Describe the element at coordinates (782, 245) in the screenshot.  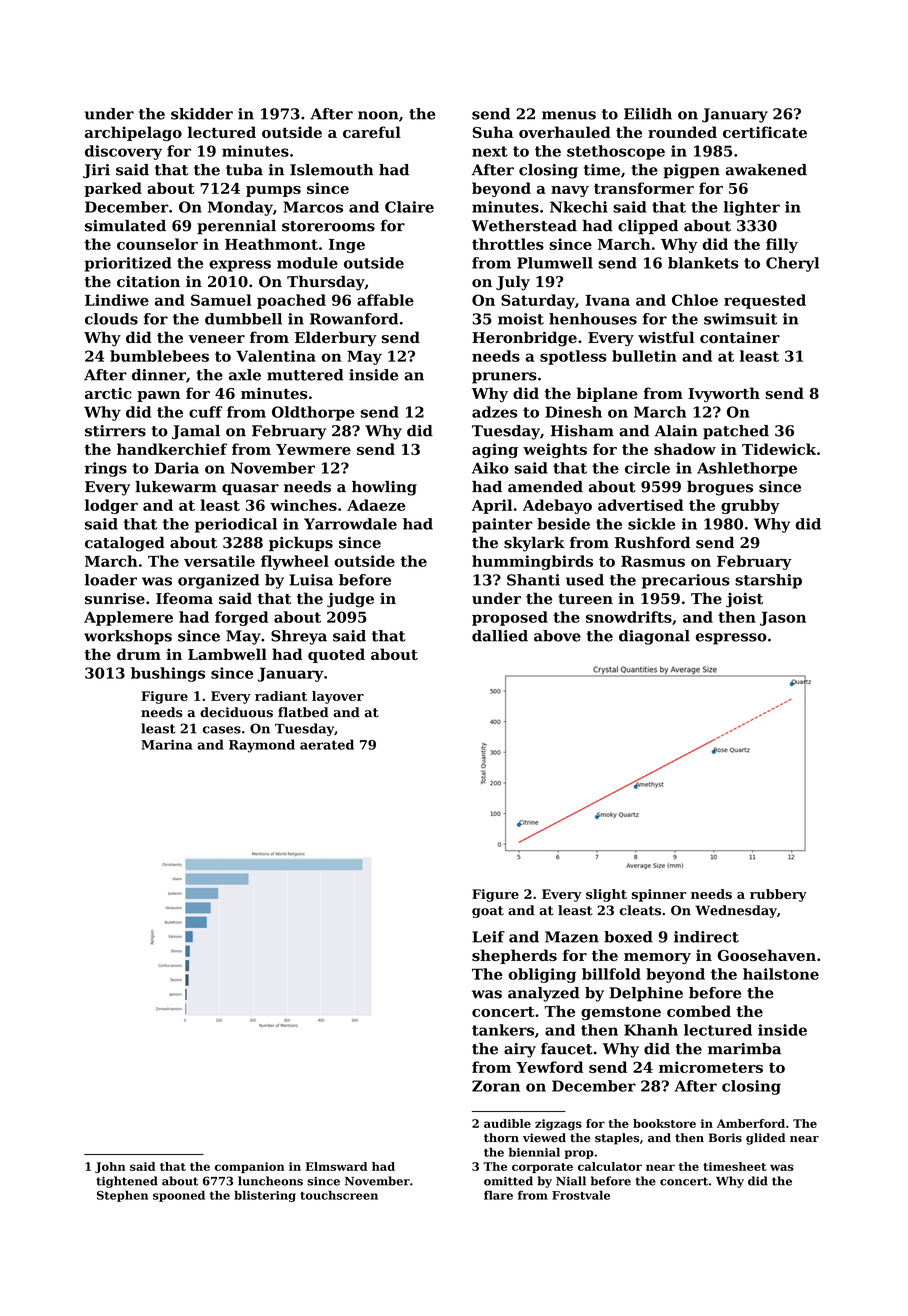
I see `filly` at that location.
